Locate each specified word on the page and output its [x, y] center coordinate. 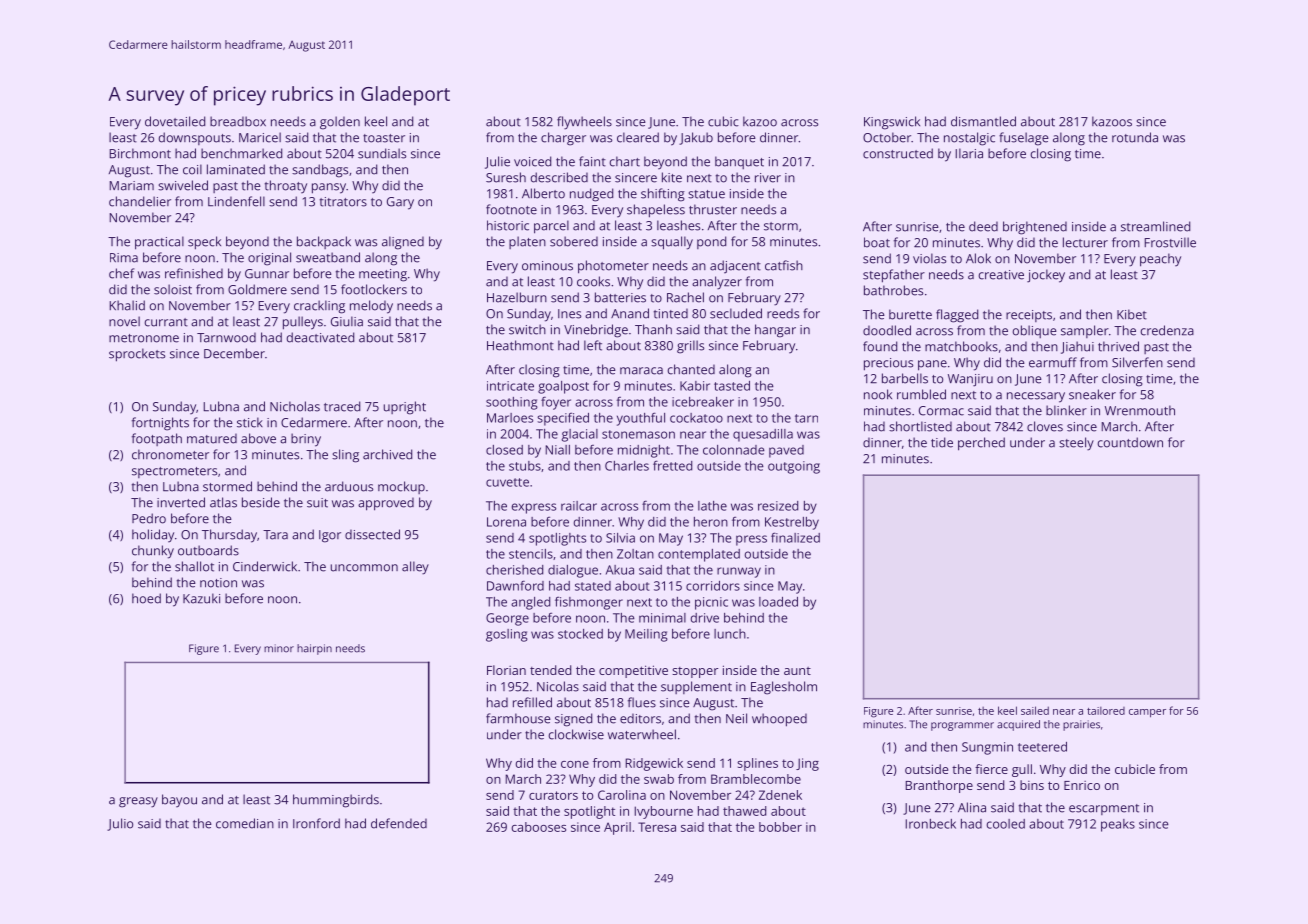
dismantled [983, 121]
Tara [275, 535]
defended [399, 823]
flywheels [584, 123]
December [234, 353]
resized [778, 506]
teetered [1042, 747]
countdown [1130, 442]
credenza [1167, 330]
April [617, 828]
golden [340, 123]
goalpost [563, 387]
